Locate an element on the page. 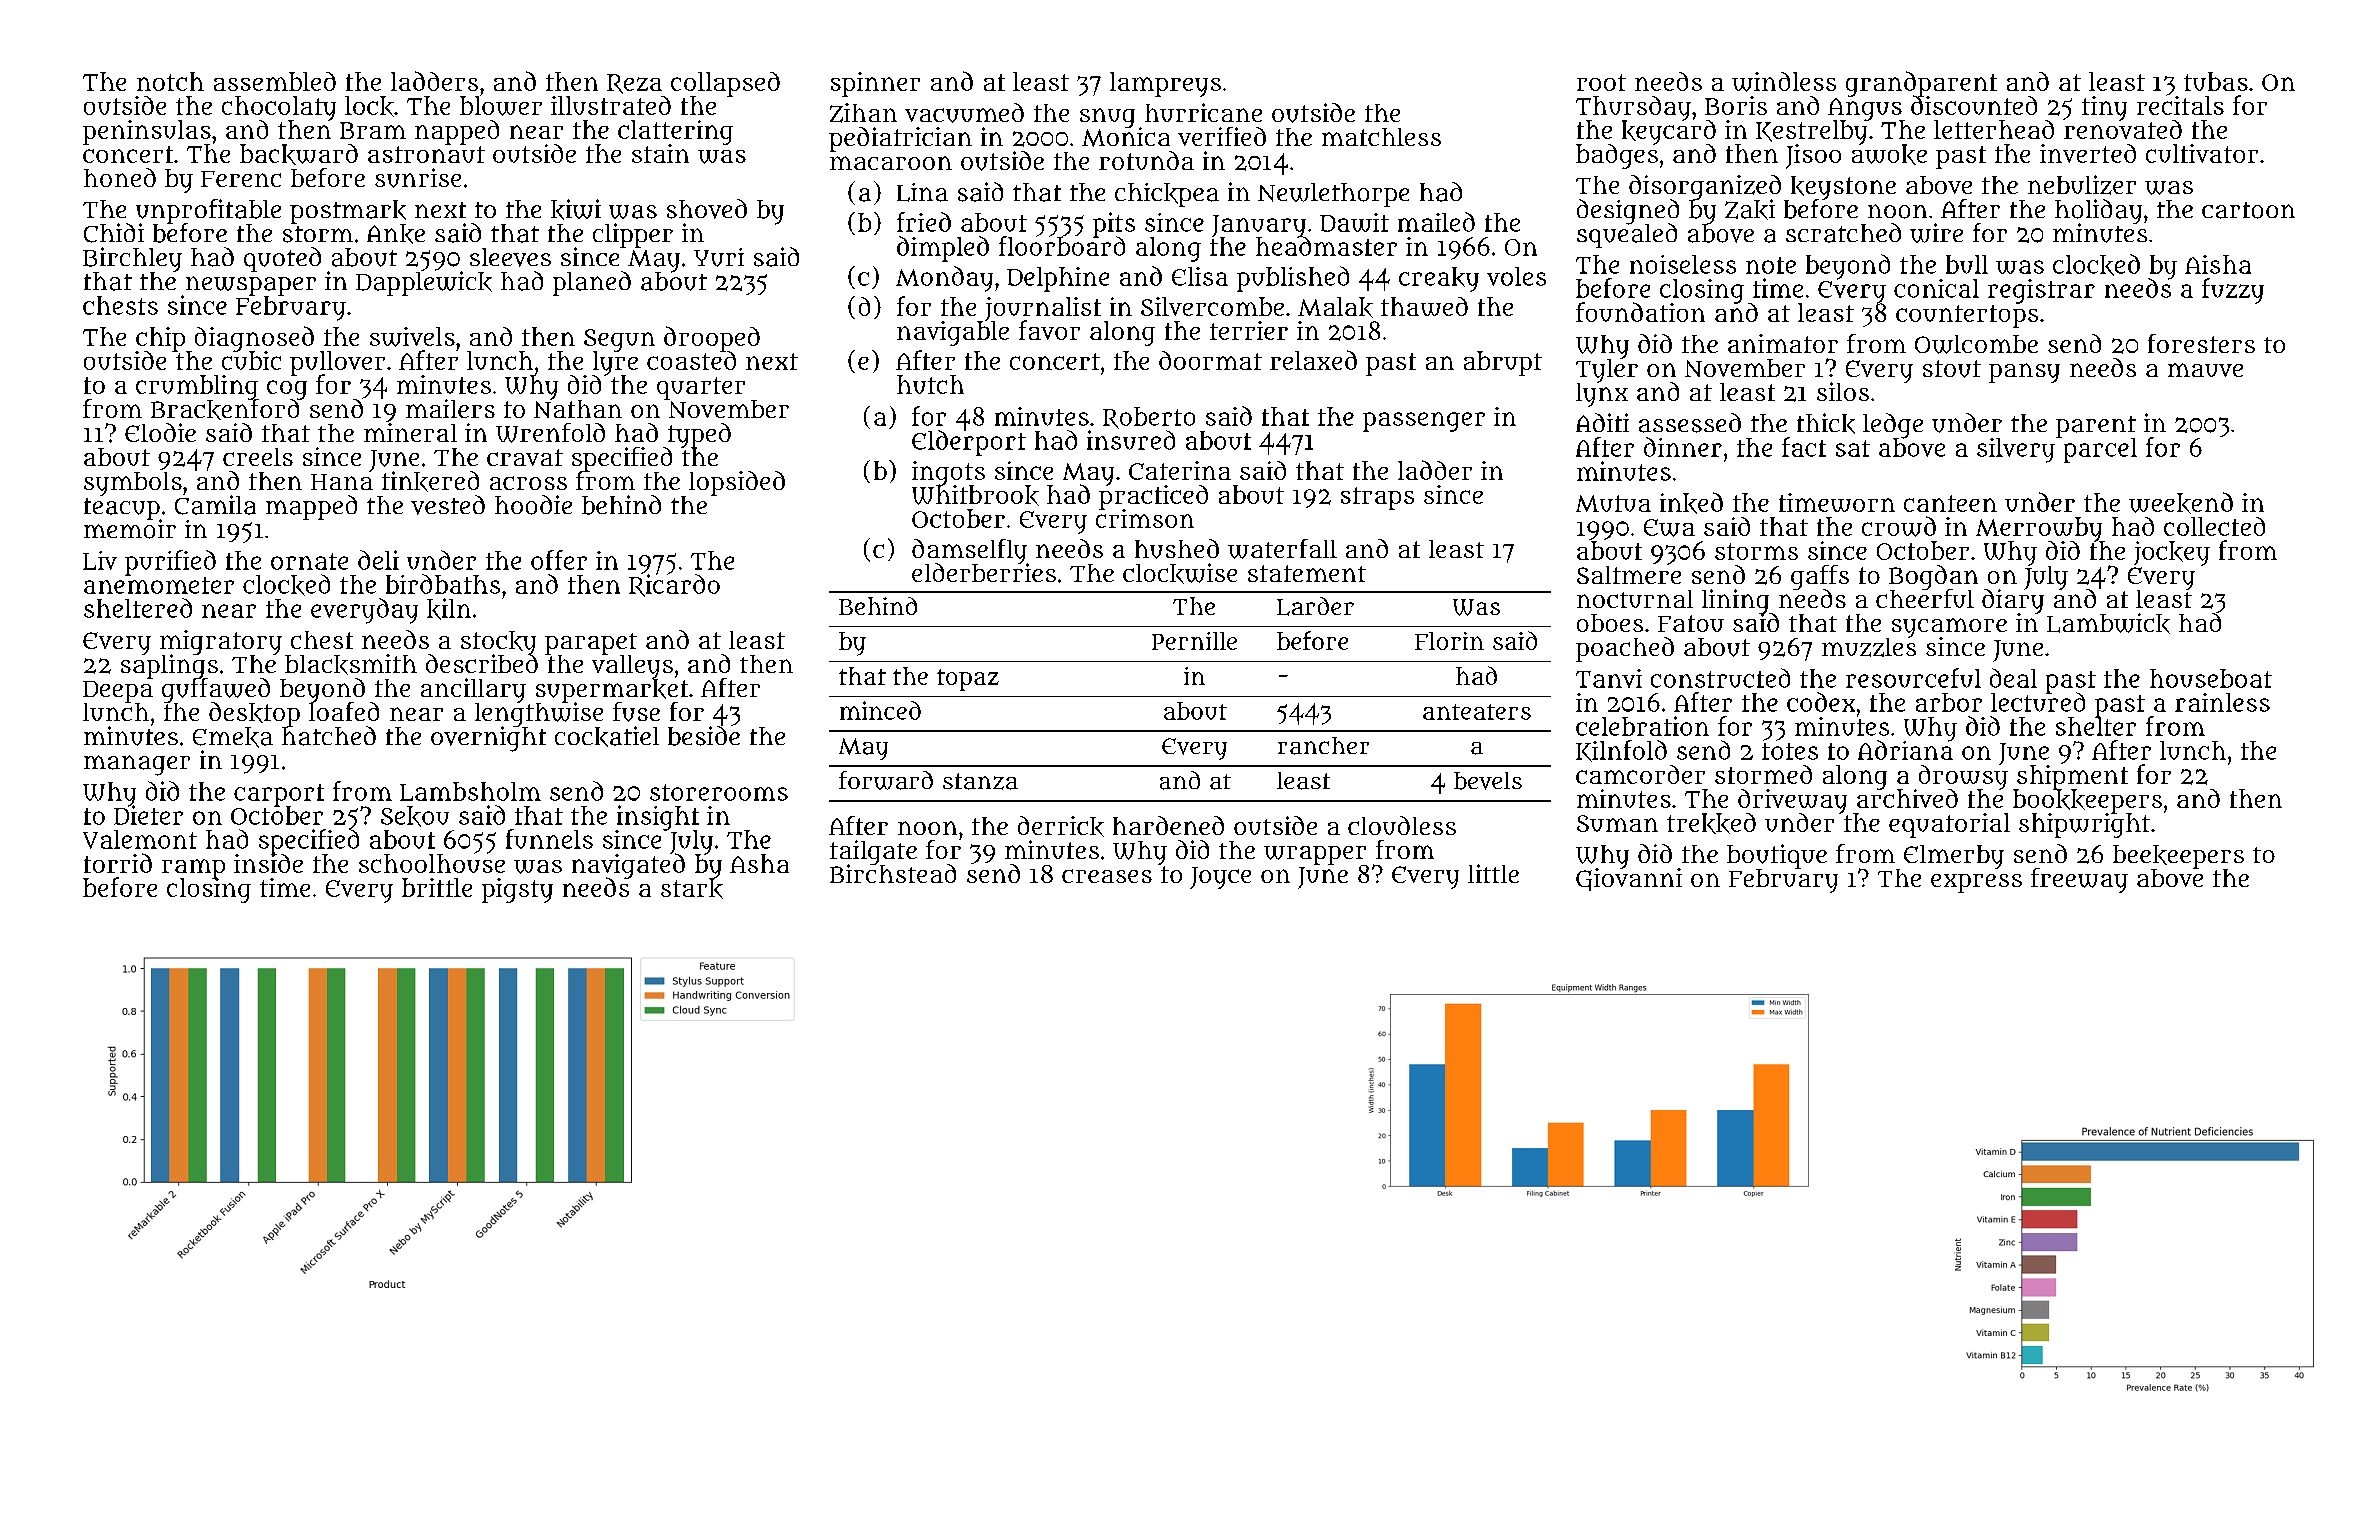 The width and height of the image is (2380, 1540). quarter is located at coordinates (701, 388).
